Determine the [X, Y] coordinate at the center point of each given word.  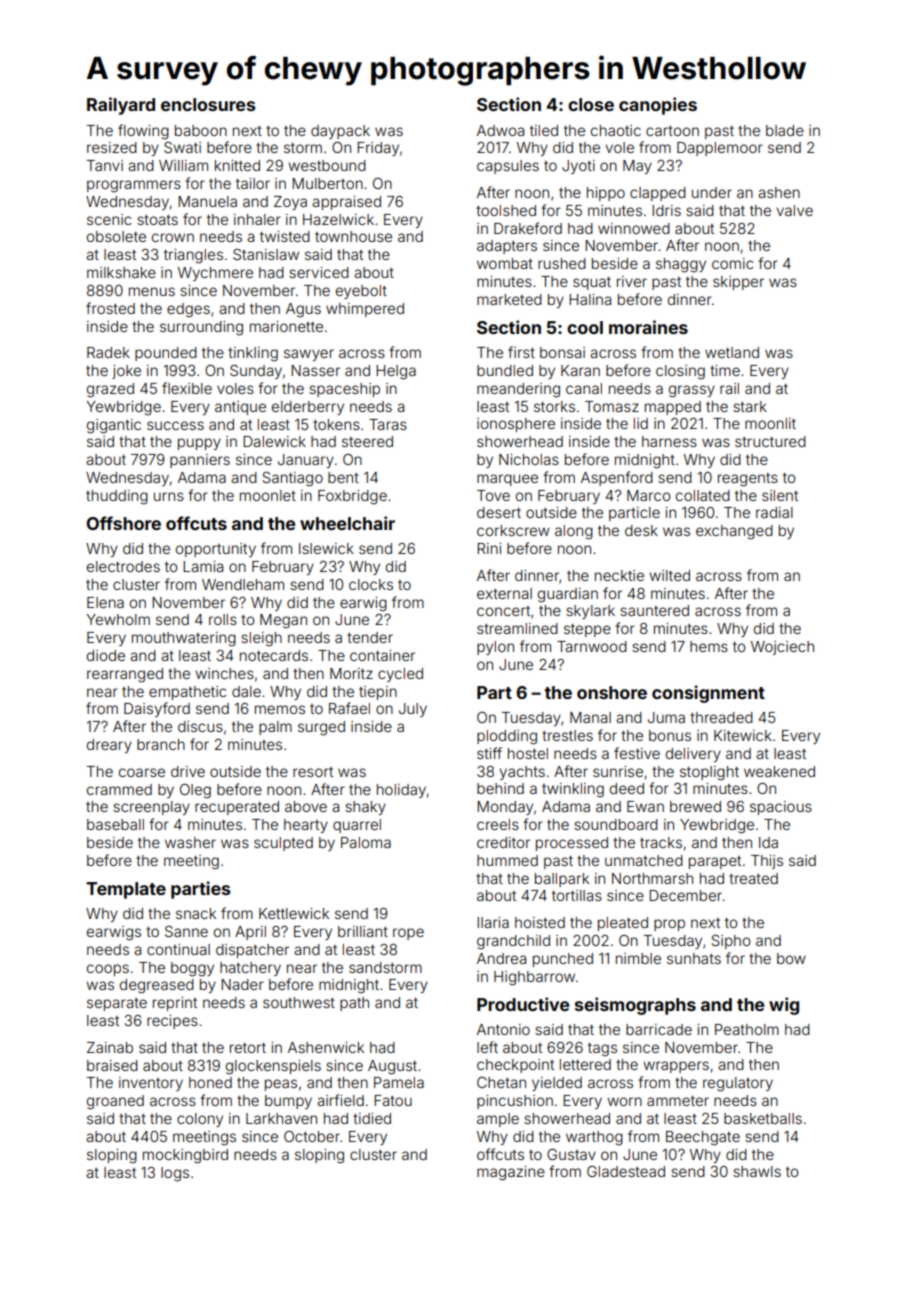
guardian [568, 595]
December [685, 895]
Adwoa [500, 130]
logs [175, 1174]
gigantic [114, 426]
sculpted [283, 844]
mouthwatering [184, 639]
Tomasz [612, 406]
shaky [365, 808]
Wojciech [782, 648]
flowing [143, 132]
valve [794, 210]
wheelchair [347, 523]
